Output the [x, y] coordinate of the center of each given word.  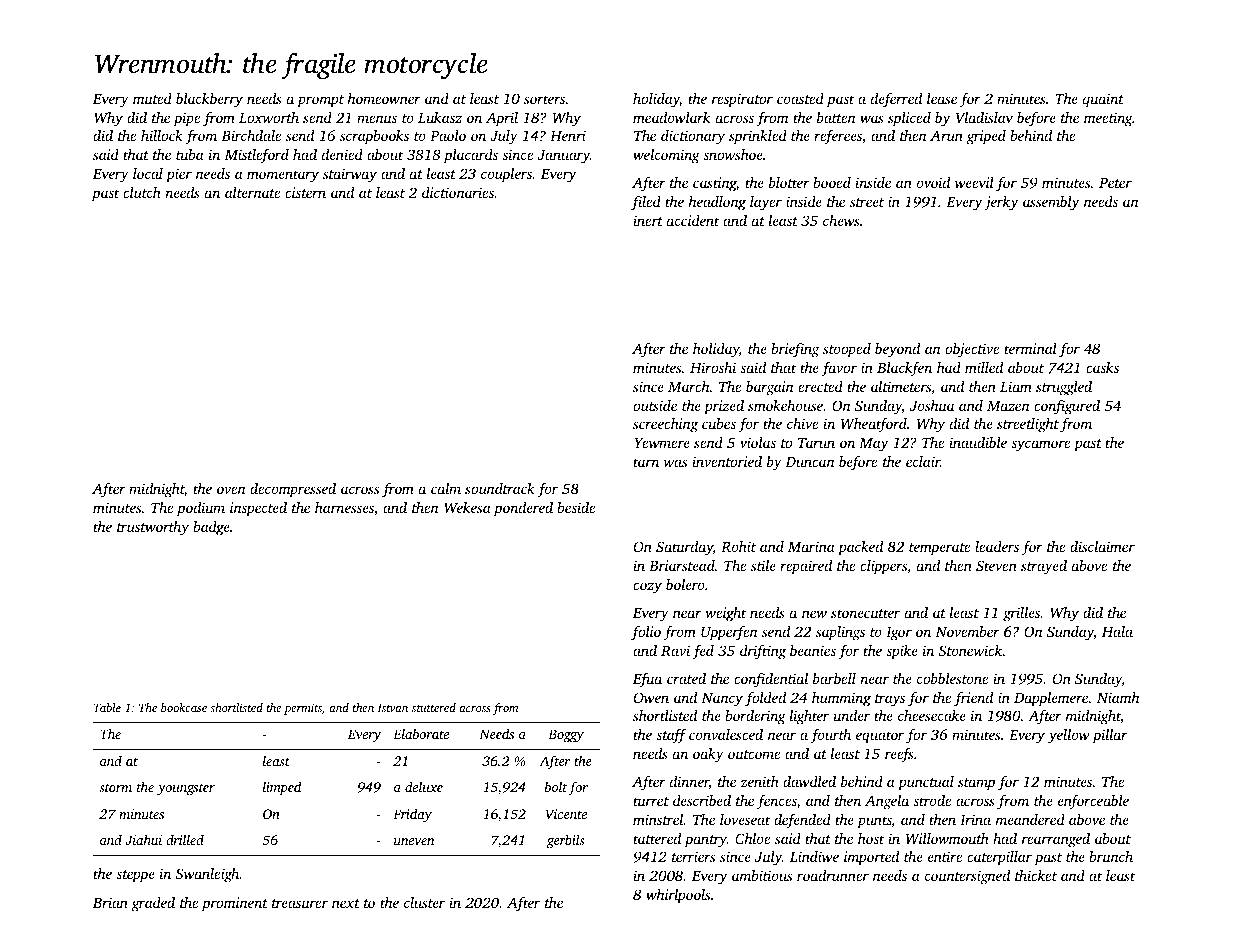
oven [231, 490]
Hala [1117, 631]
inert [648, 220]
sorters [544, 99]
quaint [1103, 100]
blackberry [209, 100]
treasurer [300, 903]
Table [107, 707]
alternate [252, 192]
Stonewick [971, 650]
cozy [647, 588]
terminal [1030, 348]
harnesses [344, 507]
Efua [647, 680]
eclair [923, 461]
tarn [646, 462]
